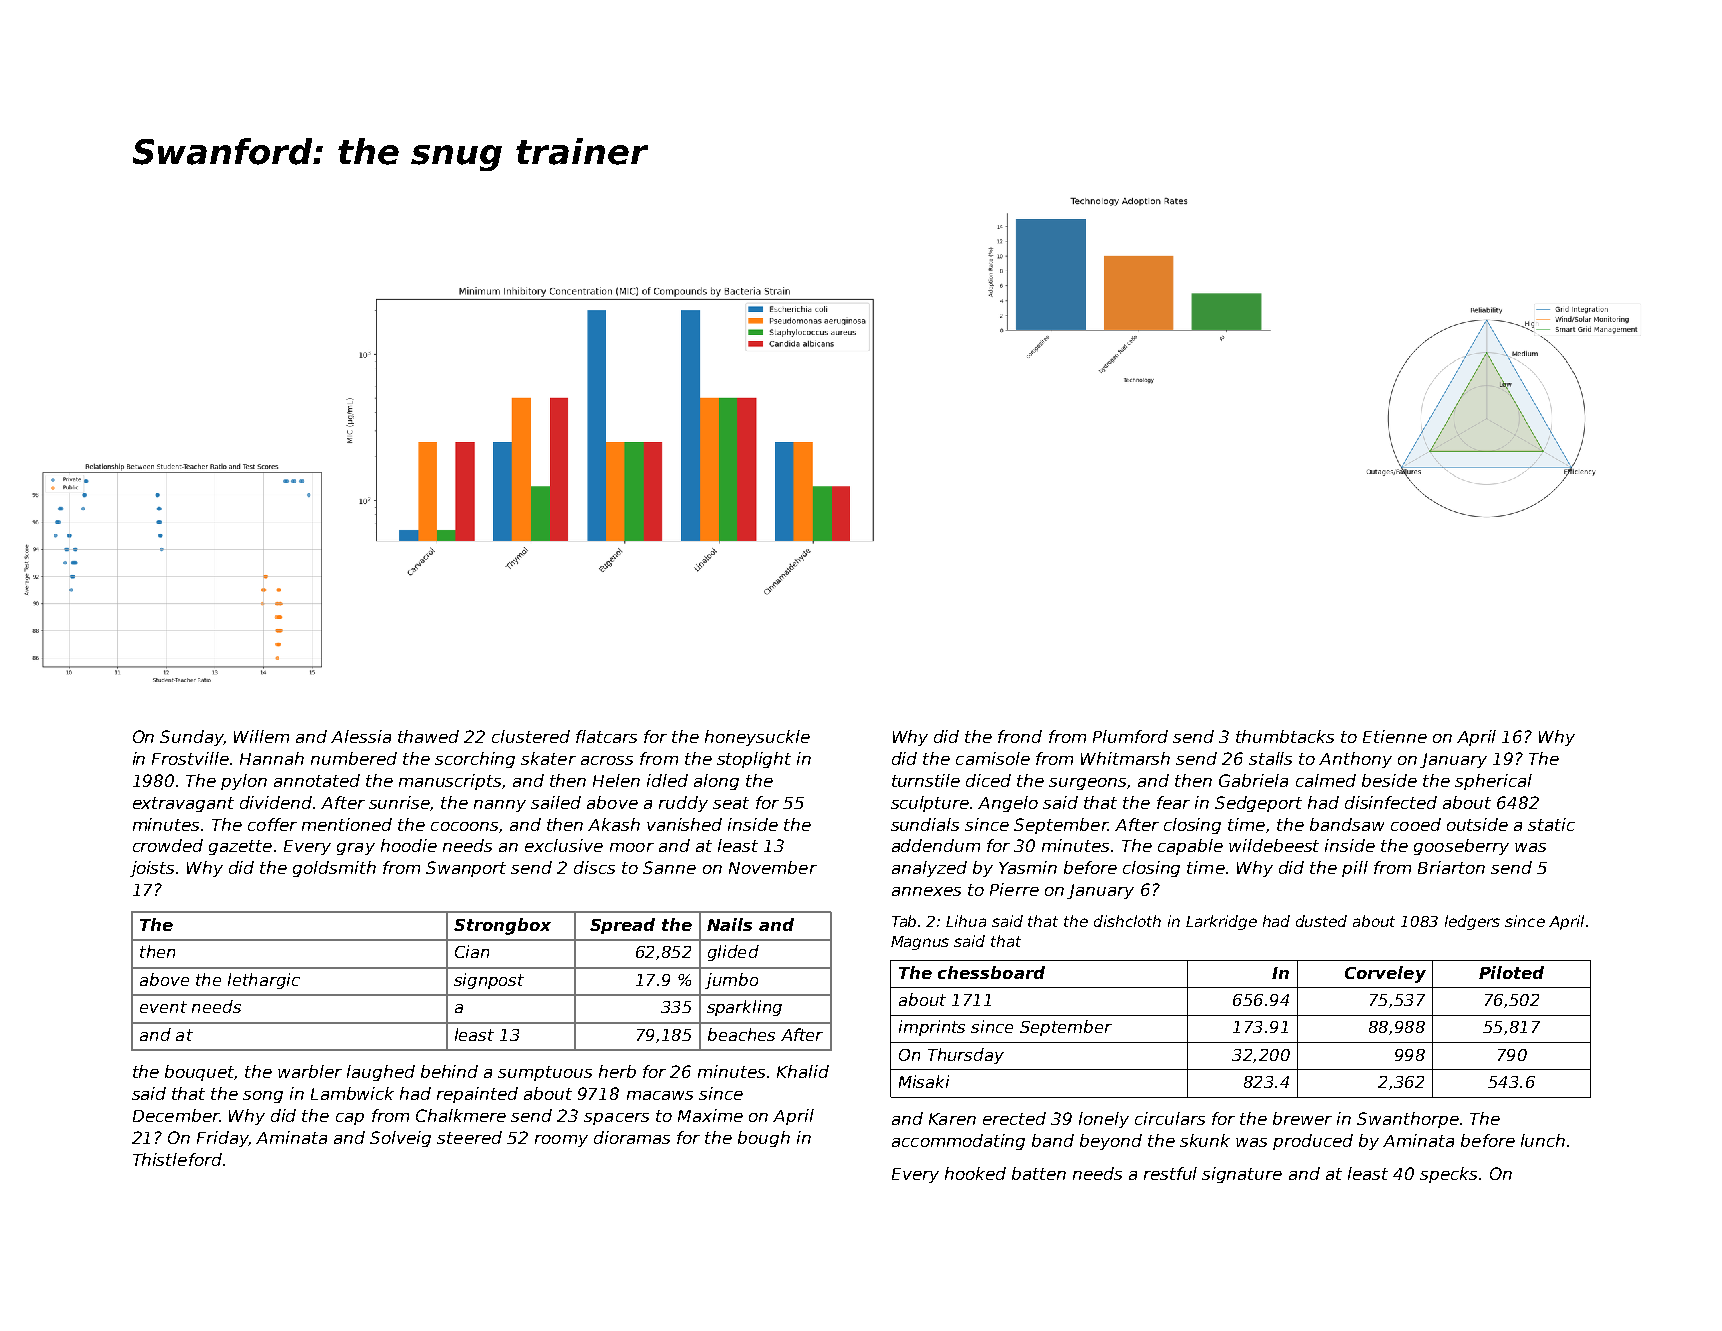  Describe the element at coordinates (334, 869) in the screenshot. I see `goldsmith` at that location.
